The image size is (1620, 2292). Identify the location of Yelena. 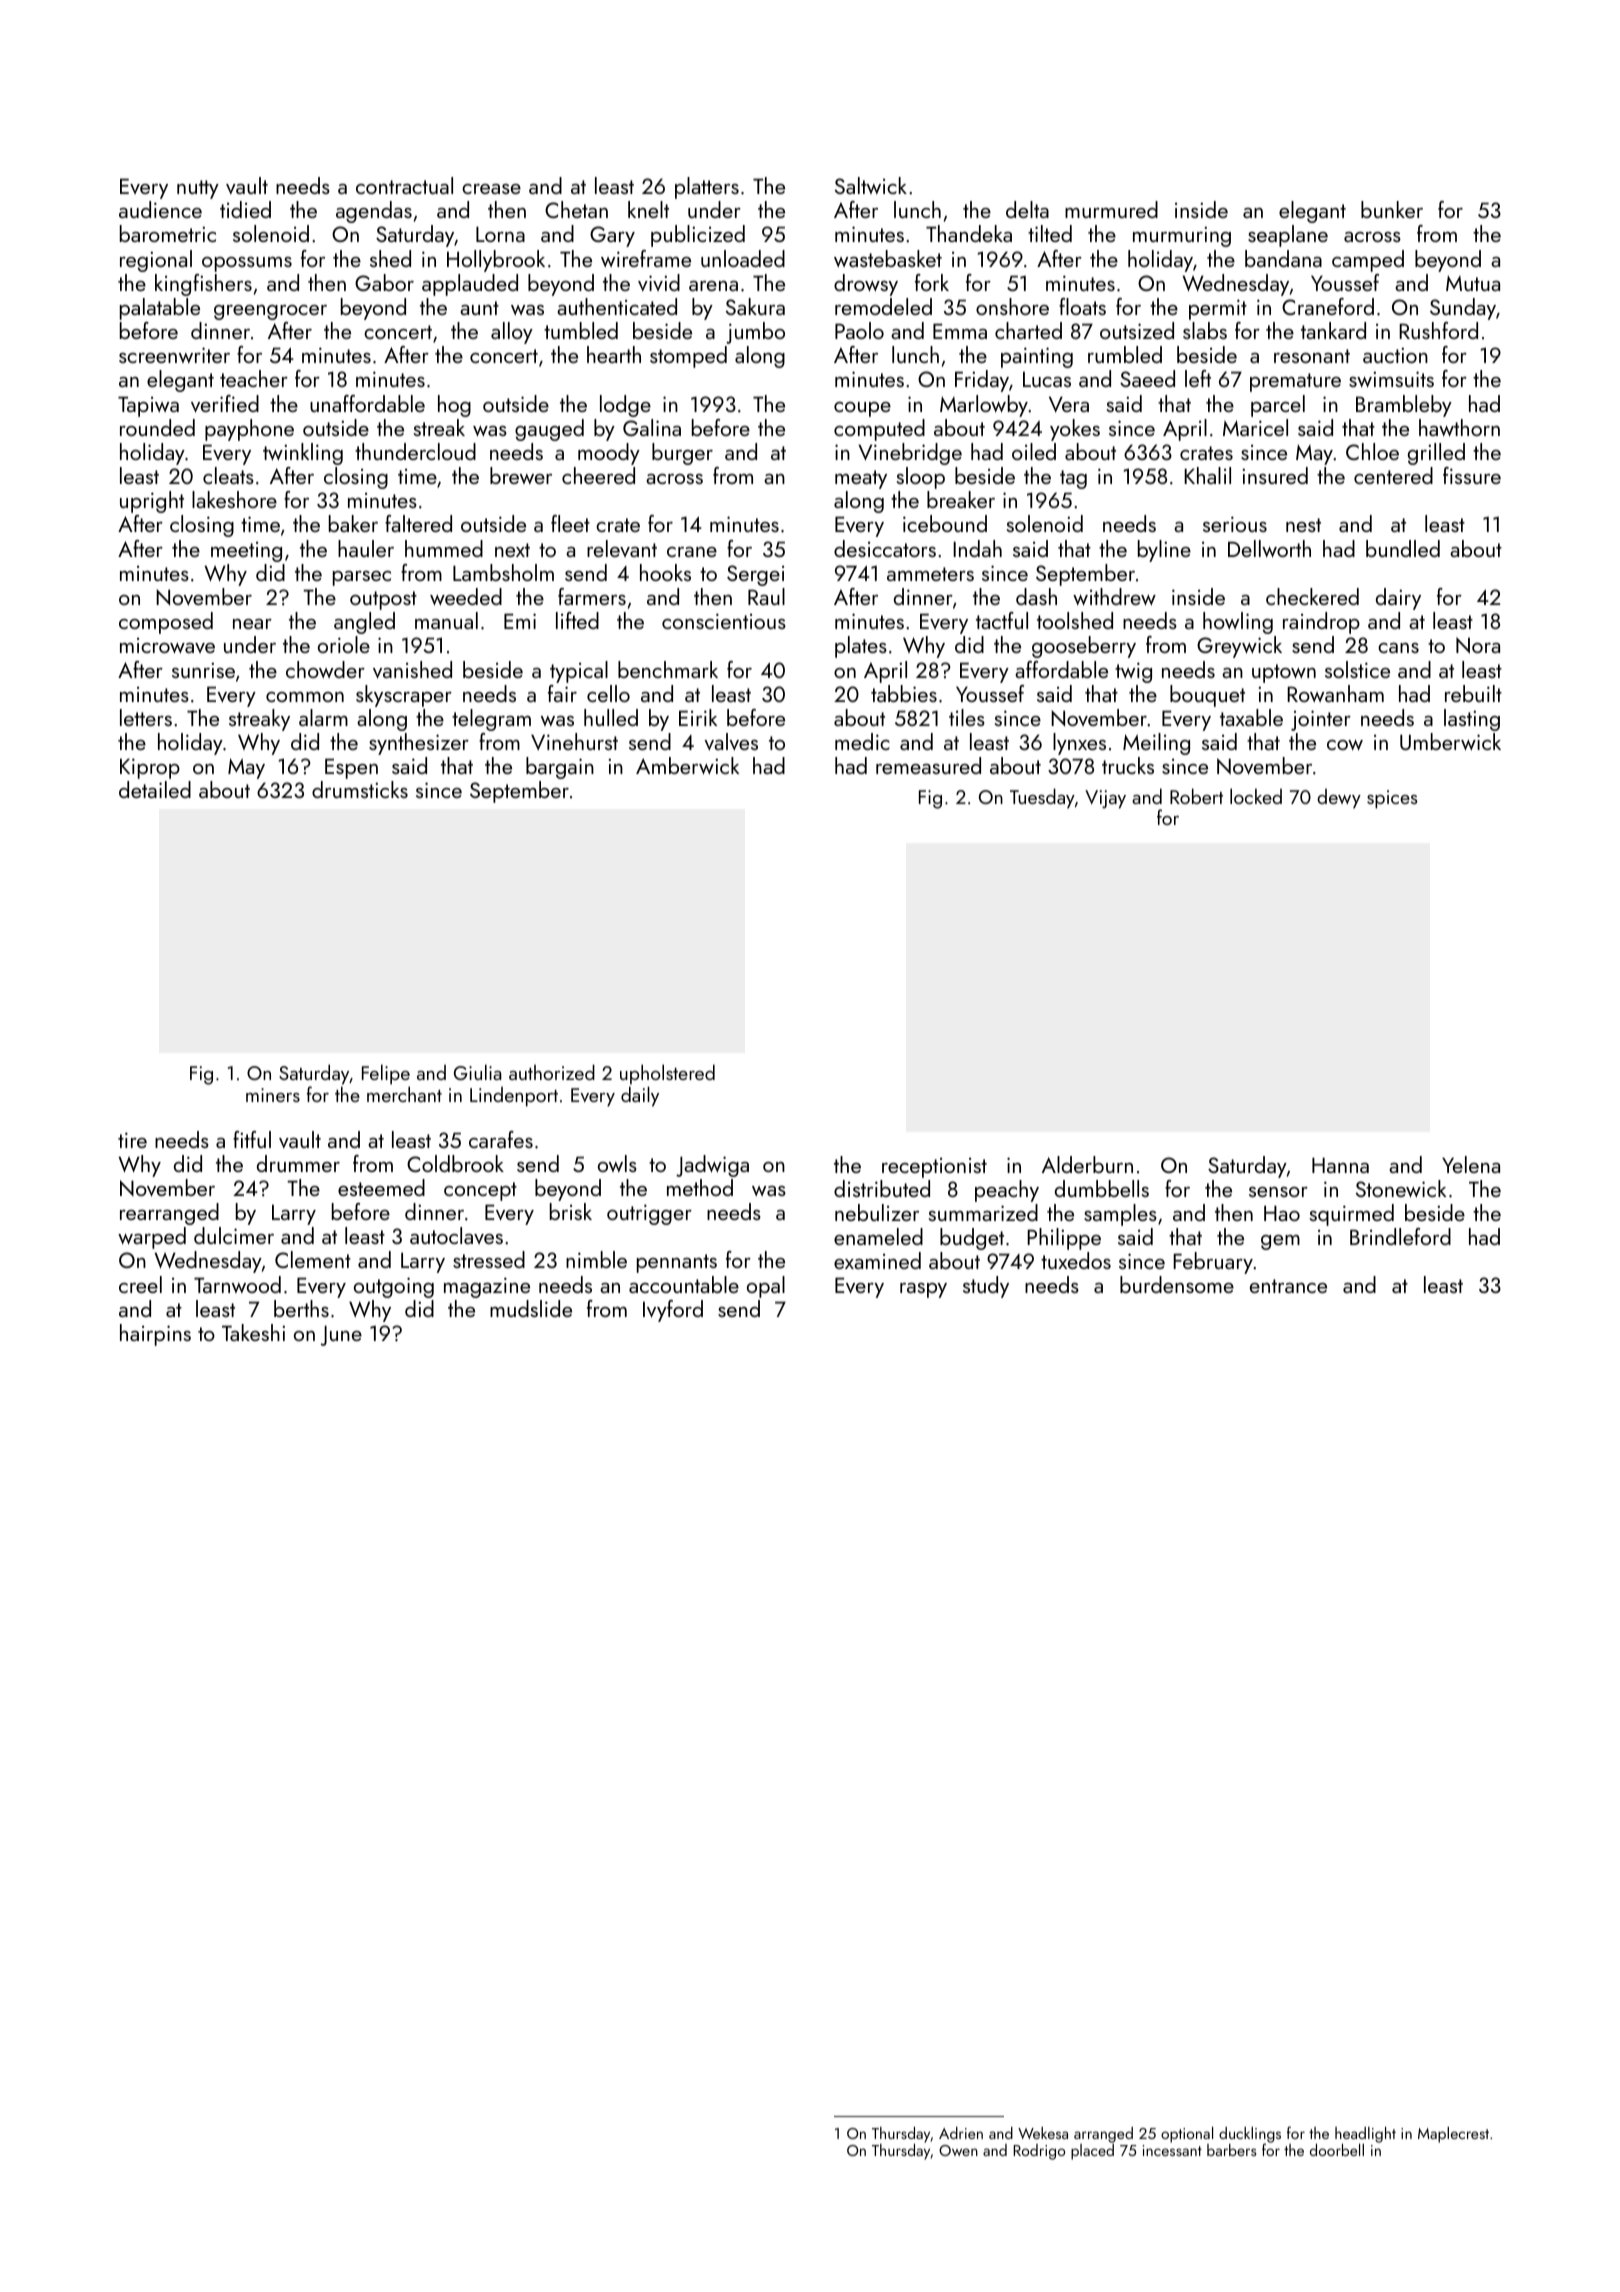
(1471, 1164).
